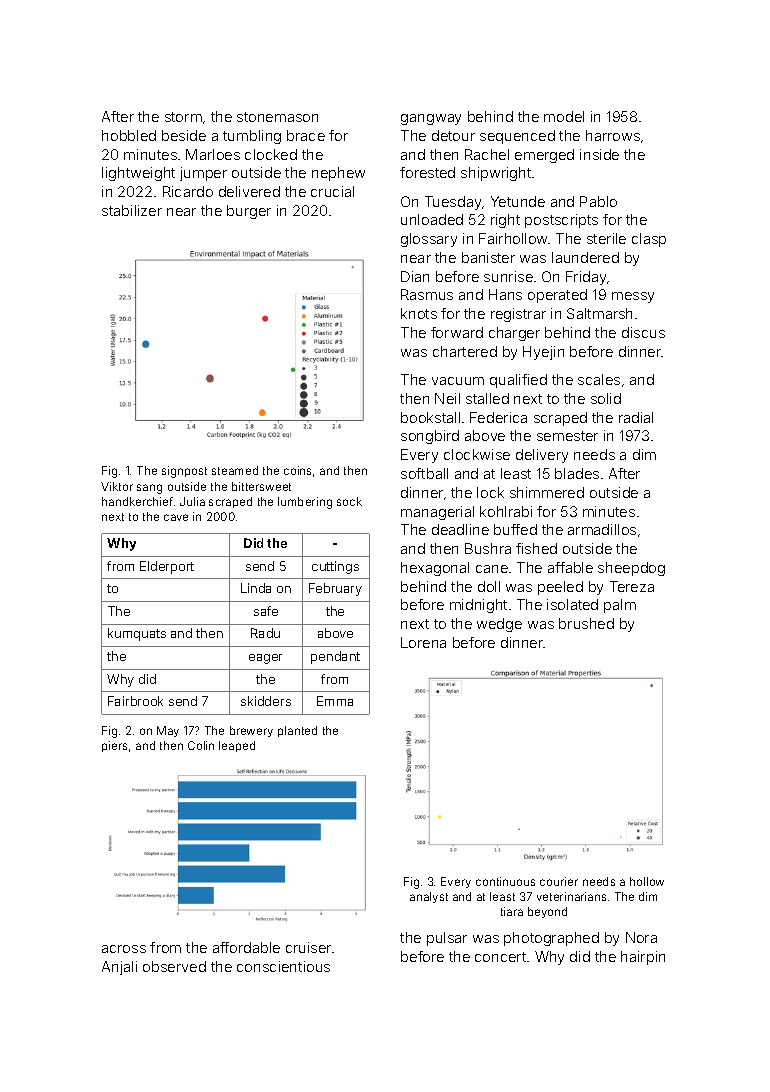 The image size is (770, 1092). What do you see at coordinates (636, 417) in the screenshot?
I see `radial` at bounding box center [636, 417].
